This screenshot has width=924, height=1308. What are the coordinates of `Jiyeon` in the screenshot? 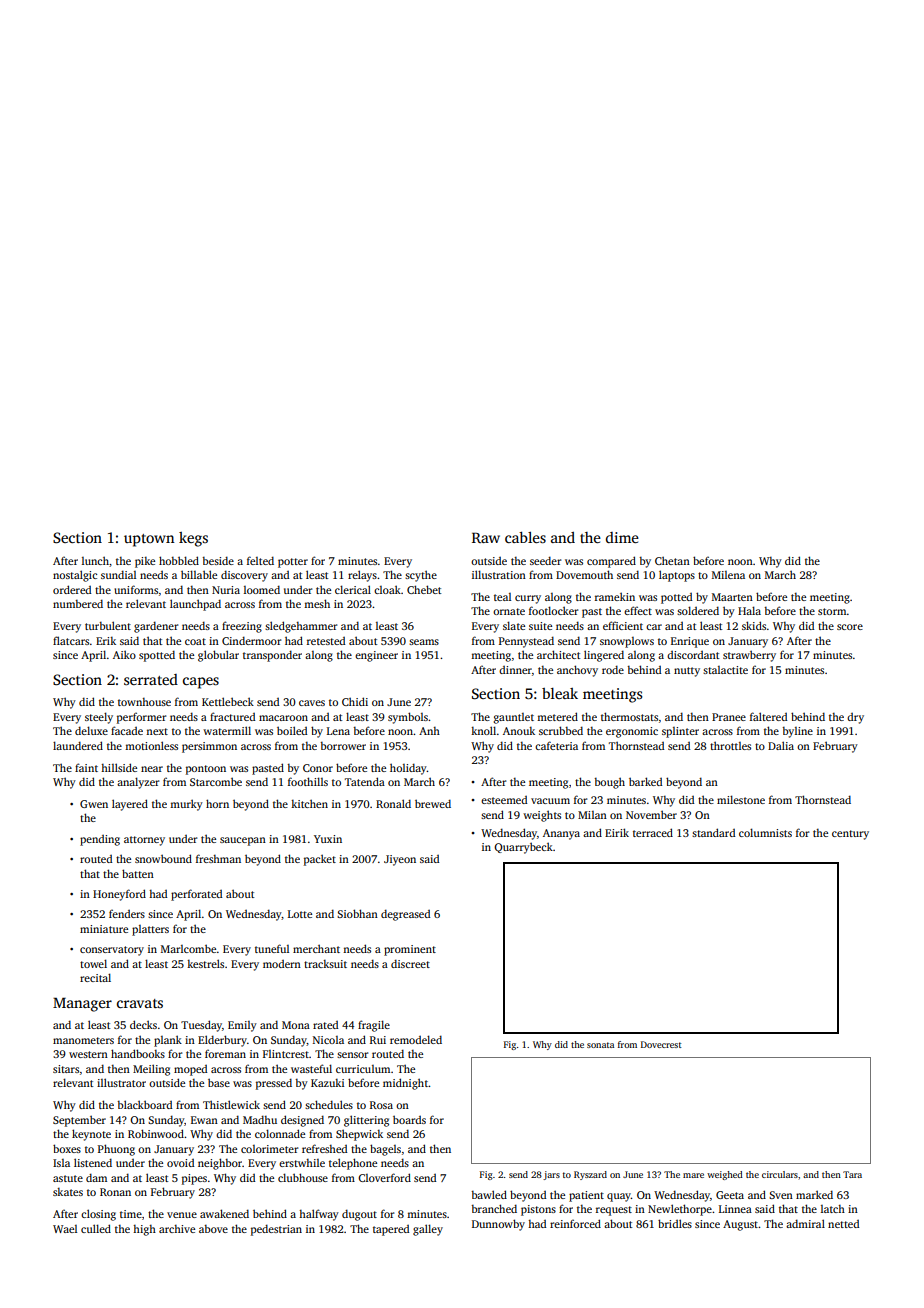 It's located at (400, 860).
